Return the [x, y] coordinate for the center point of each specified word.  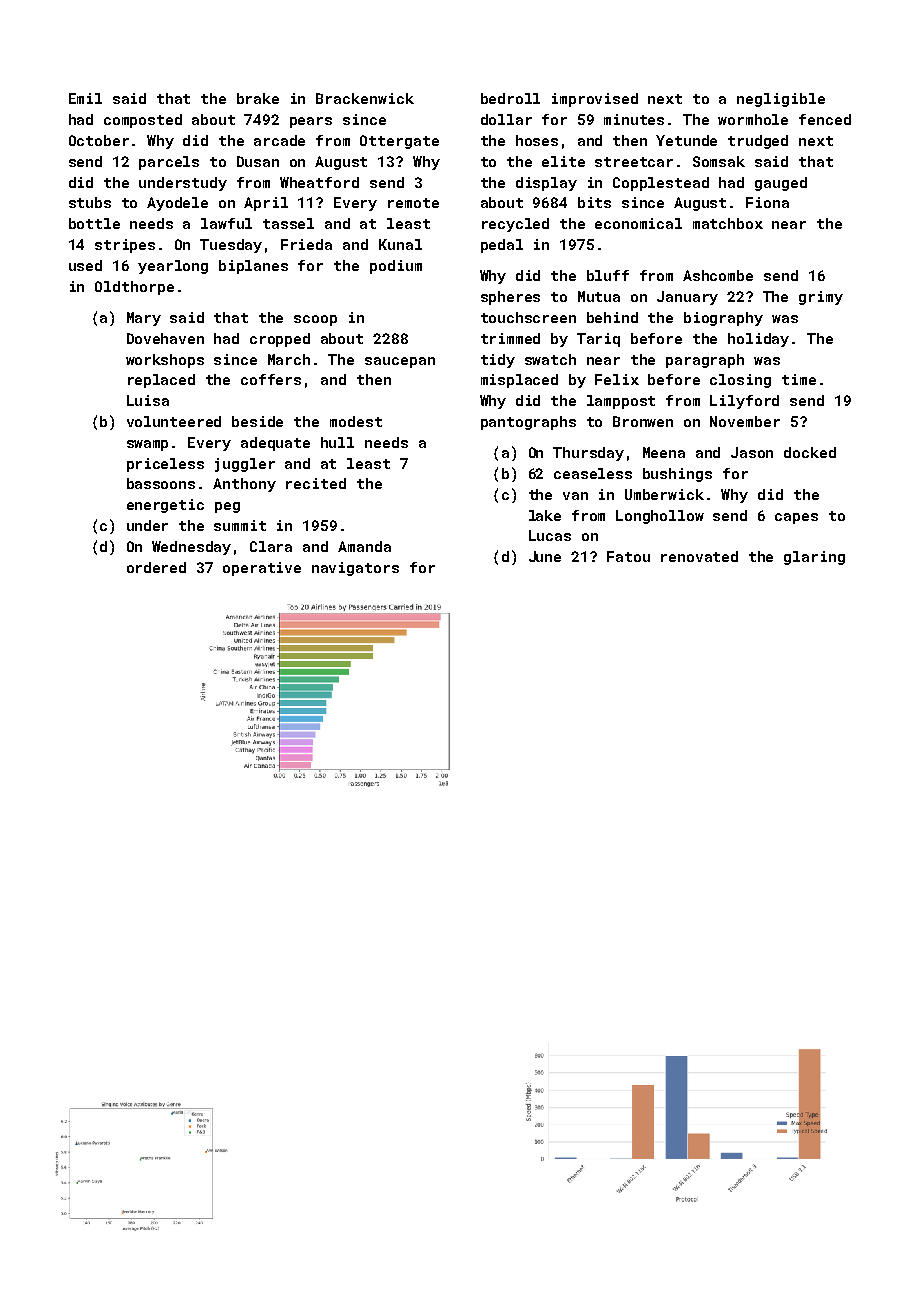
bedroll [510, 98]
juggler [245, 465]
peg [227, 507]
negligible [781, 100]
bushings [677, 475]
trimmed [510, 338]
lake [545, 515]
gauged [781, 184]
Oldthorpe [134, 288]
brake [258, 98]
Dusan [258, 161]
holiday [758, 340]
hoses [537, 140]
